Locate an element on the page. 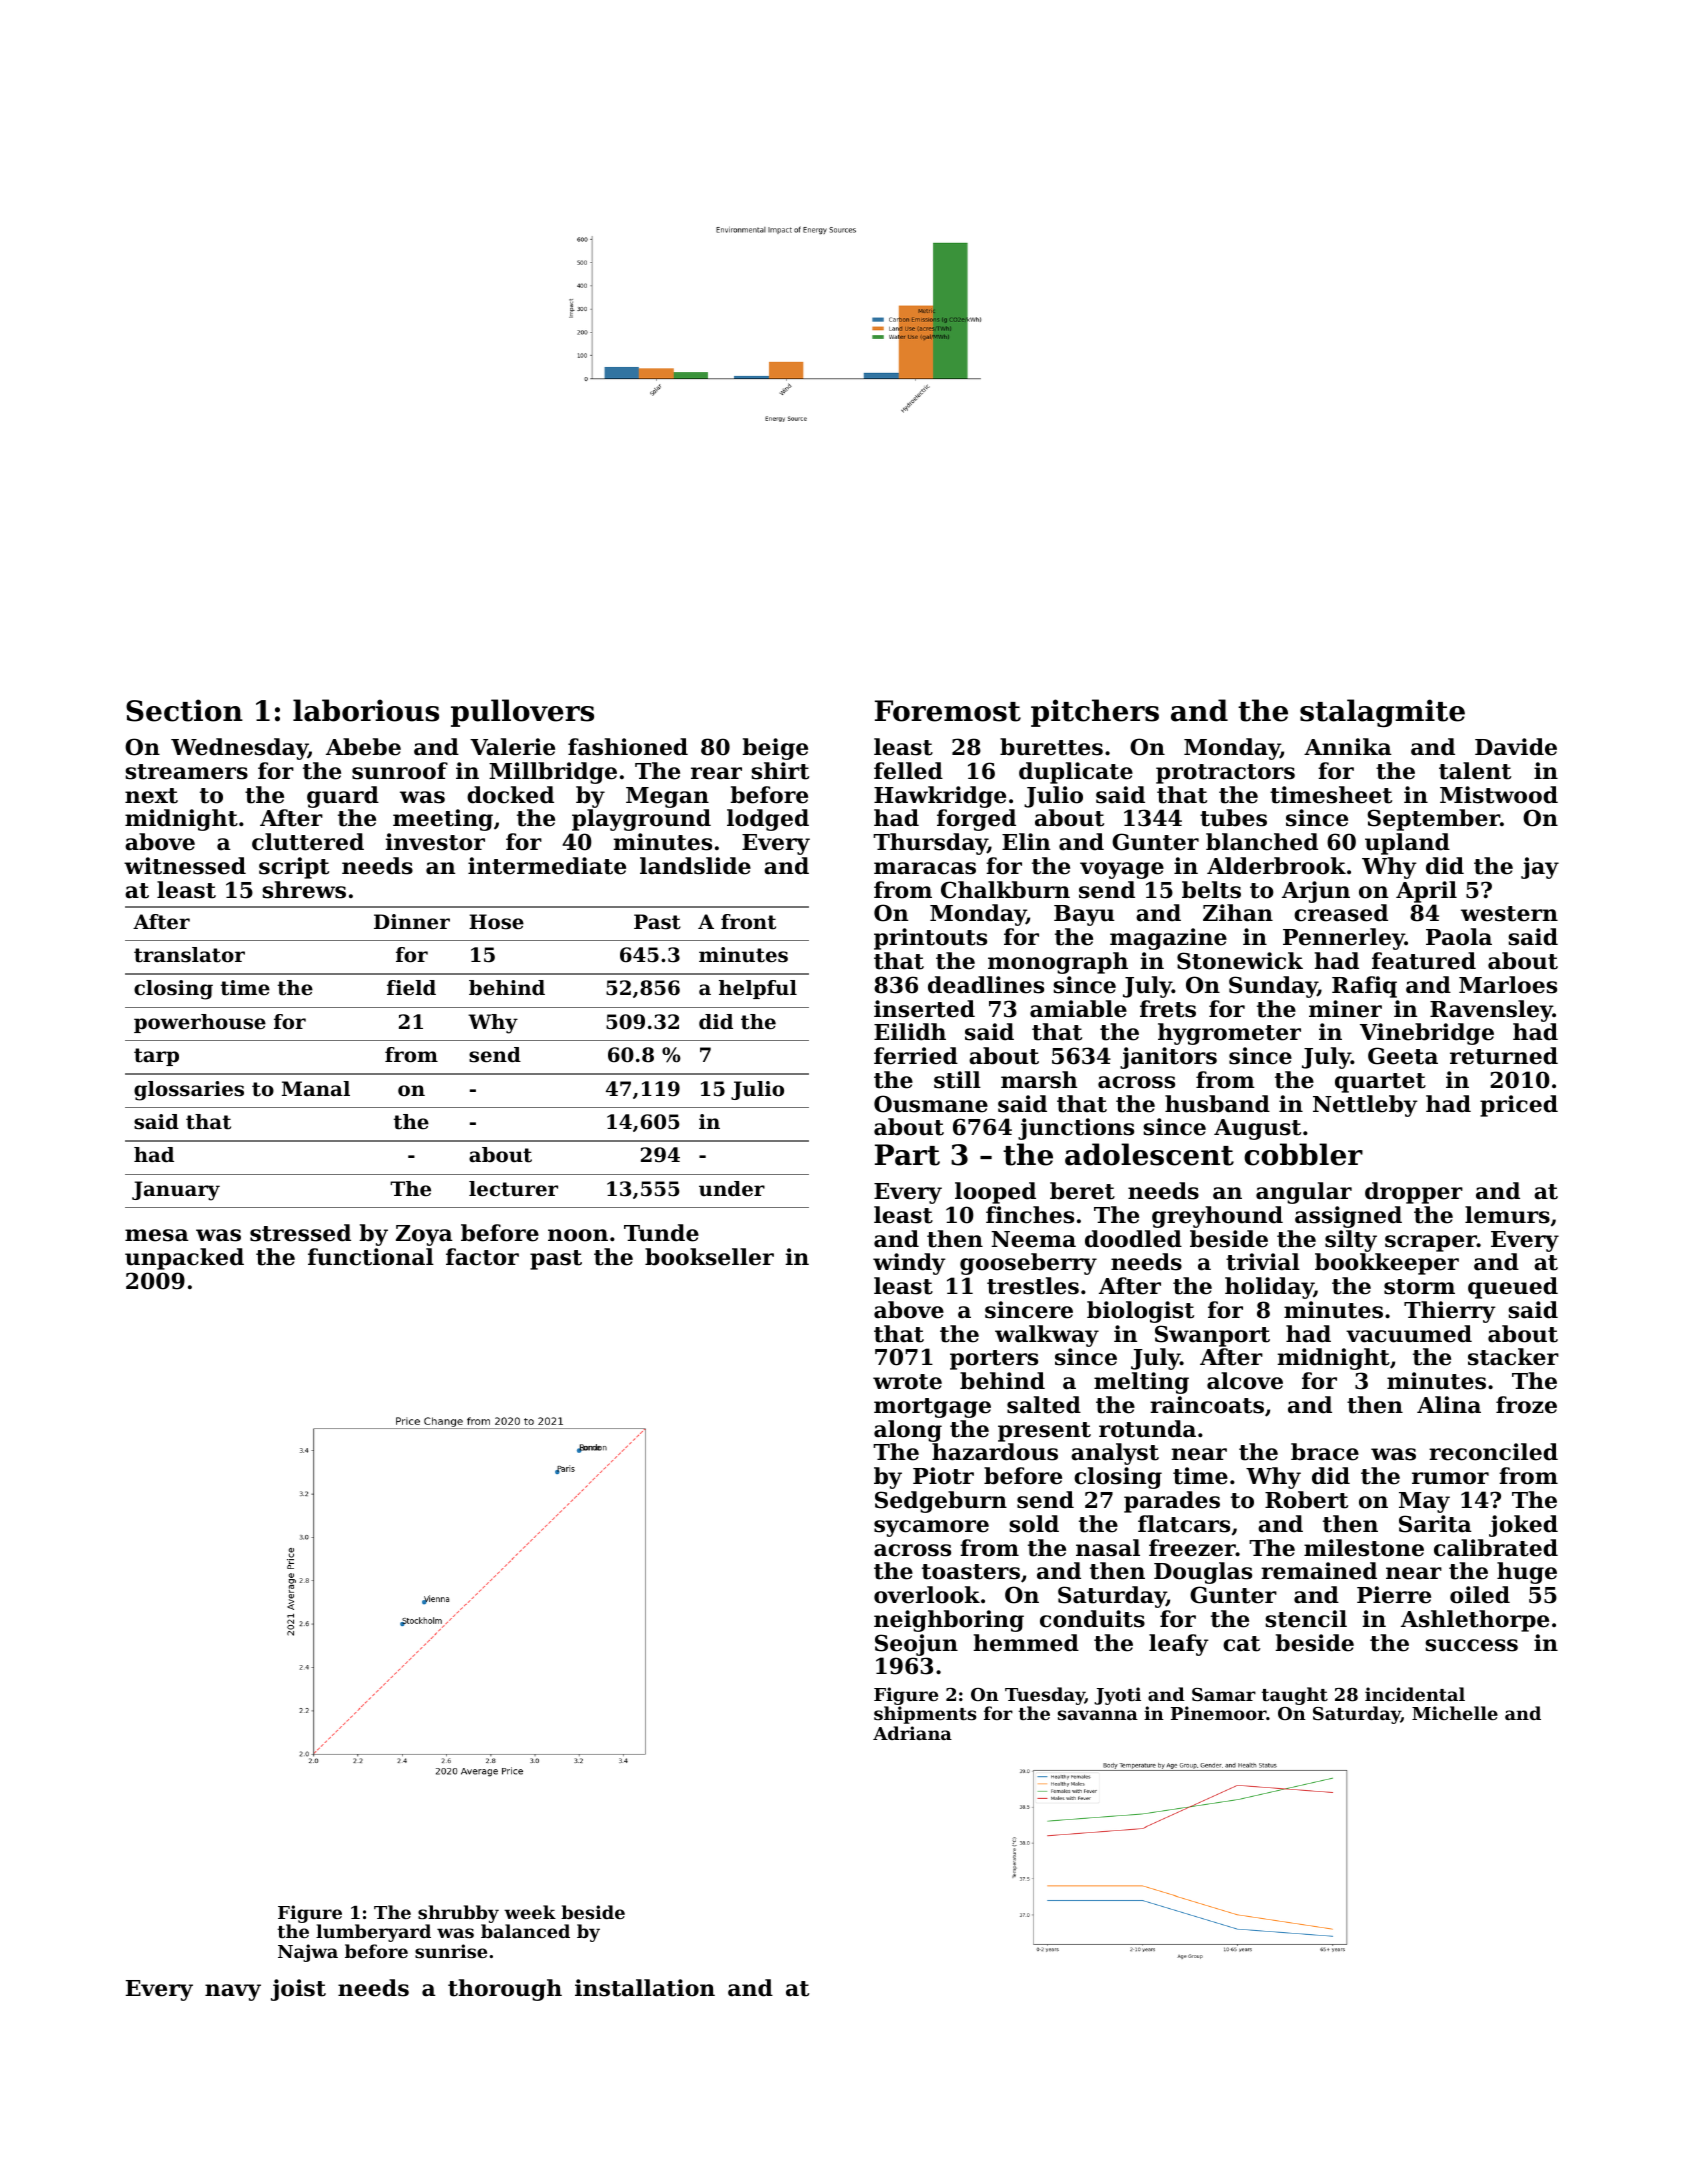  Pinemoor is located at coordinates (1219, 1713).
